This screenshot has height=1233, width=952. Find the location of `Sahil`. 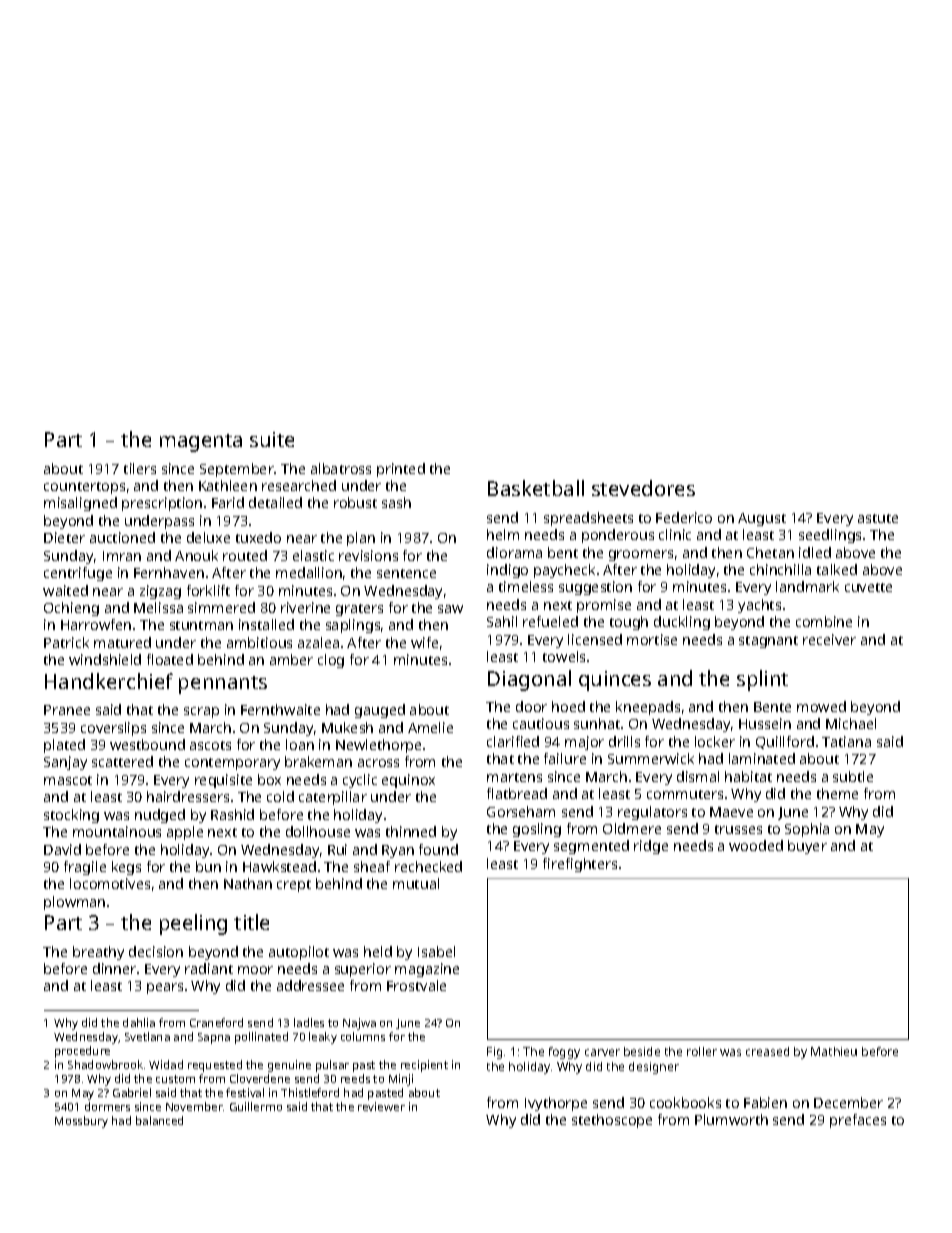

Sahil is located at coordinates (502, 621).
